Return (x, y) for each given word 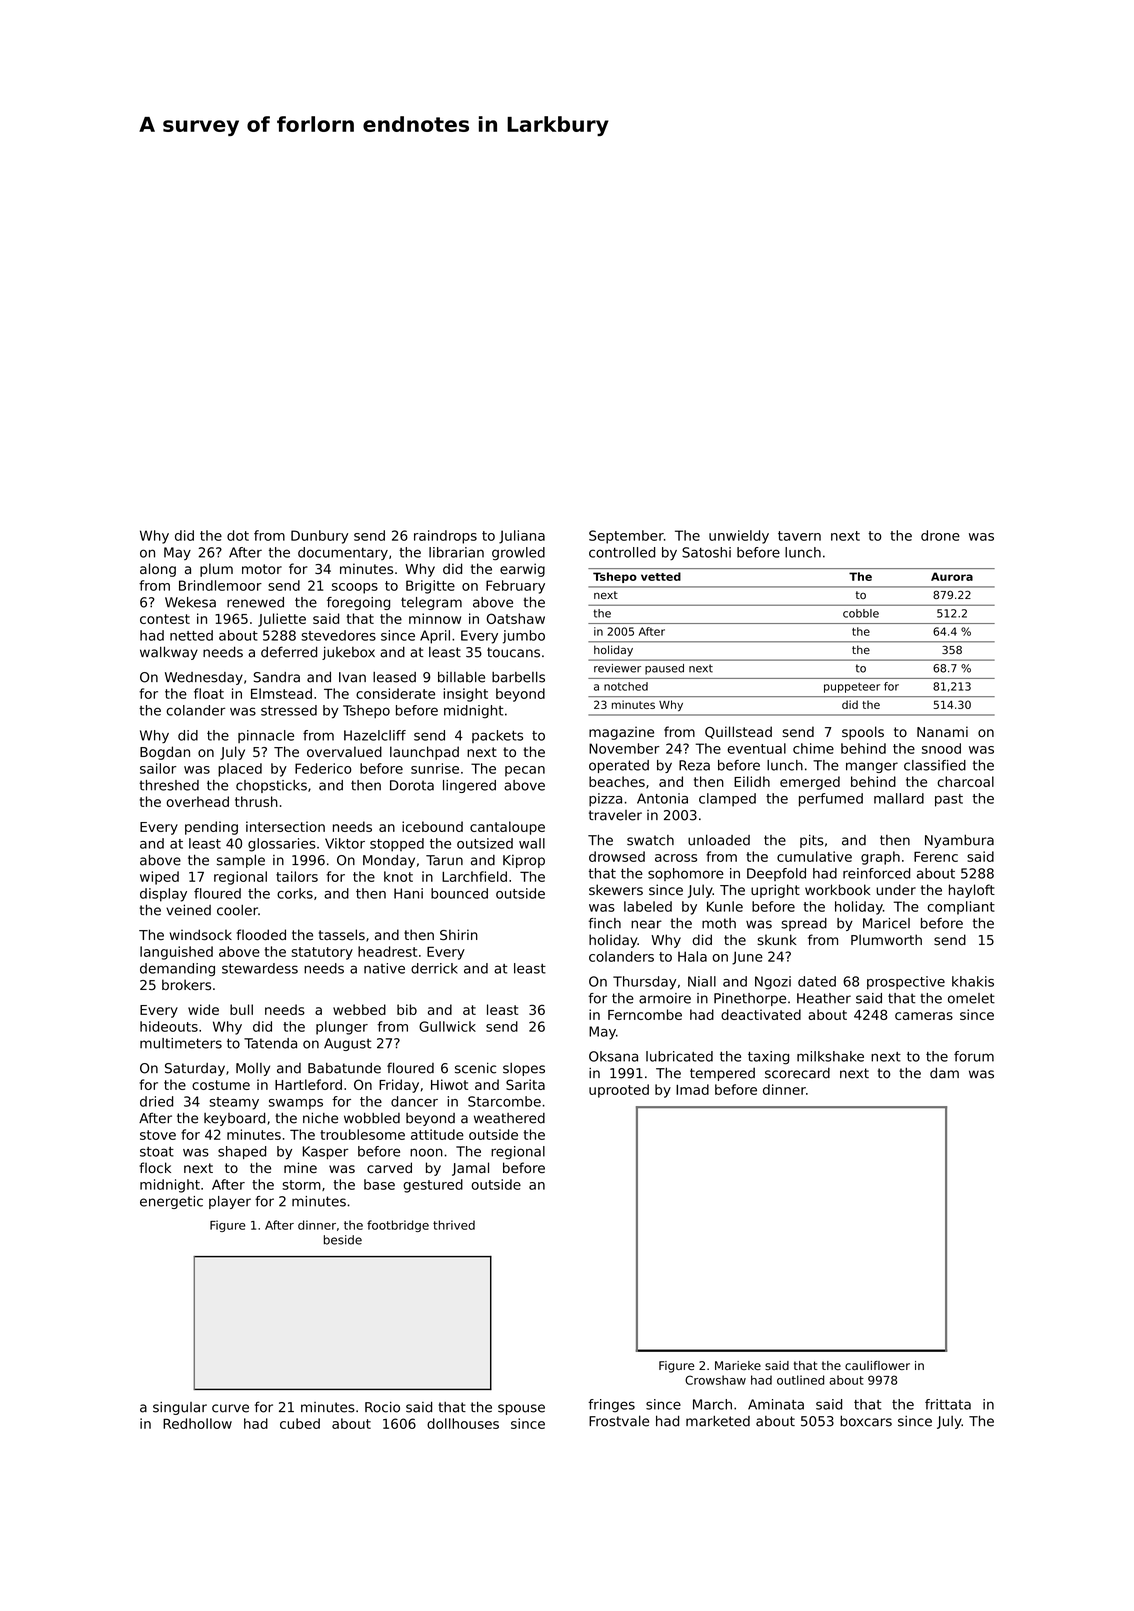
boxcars (866, 1421)
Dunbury (319, 537)
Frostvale (619, 1421)
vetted (661, 576)
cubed (300, 1423)
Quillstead (738, 732)
